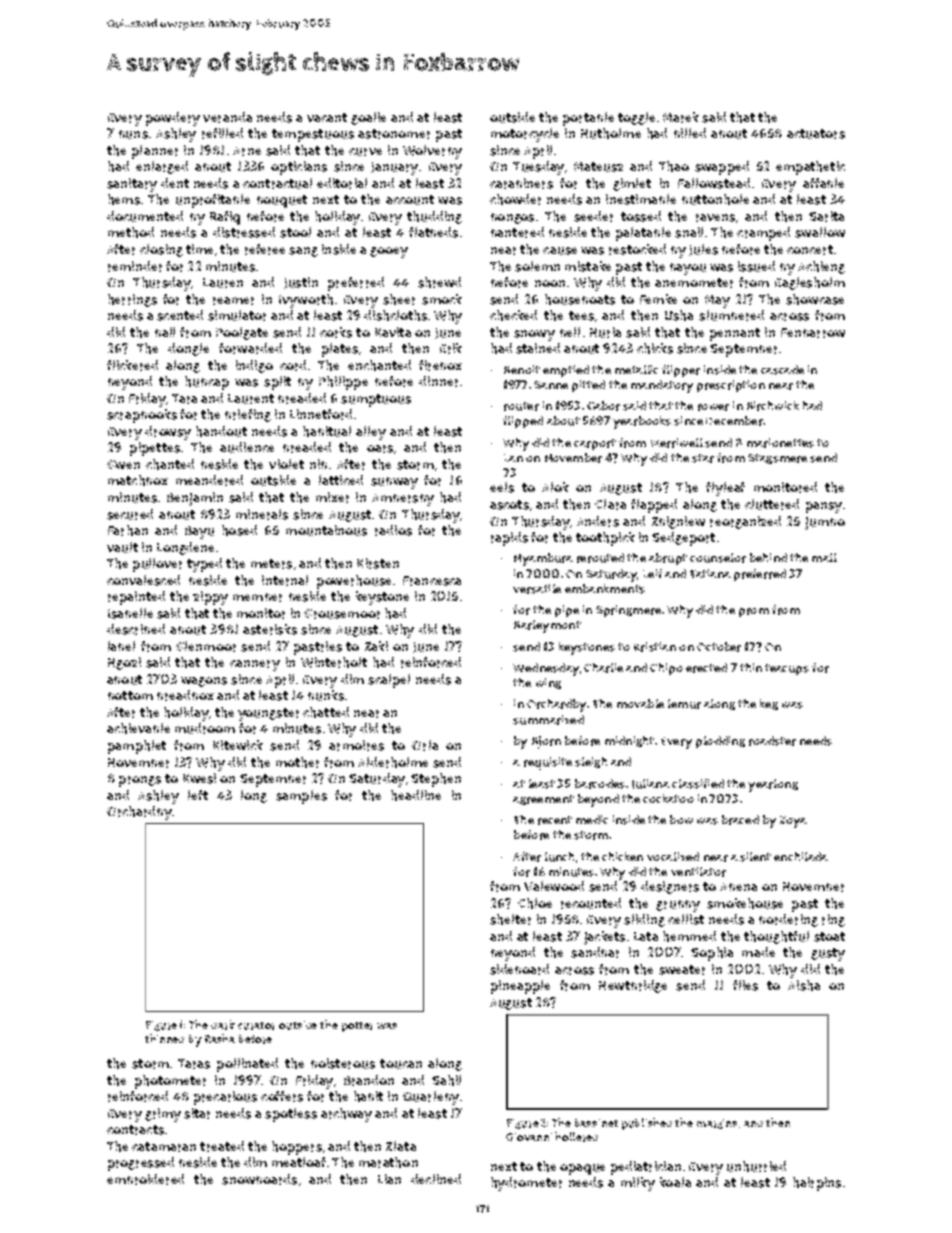 Image resolution: width=952 pixels, height=1233 pixels. What do you see at coordinates (133, 134) in the image?
I see `buns` at bounding box center [133, 134].
